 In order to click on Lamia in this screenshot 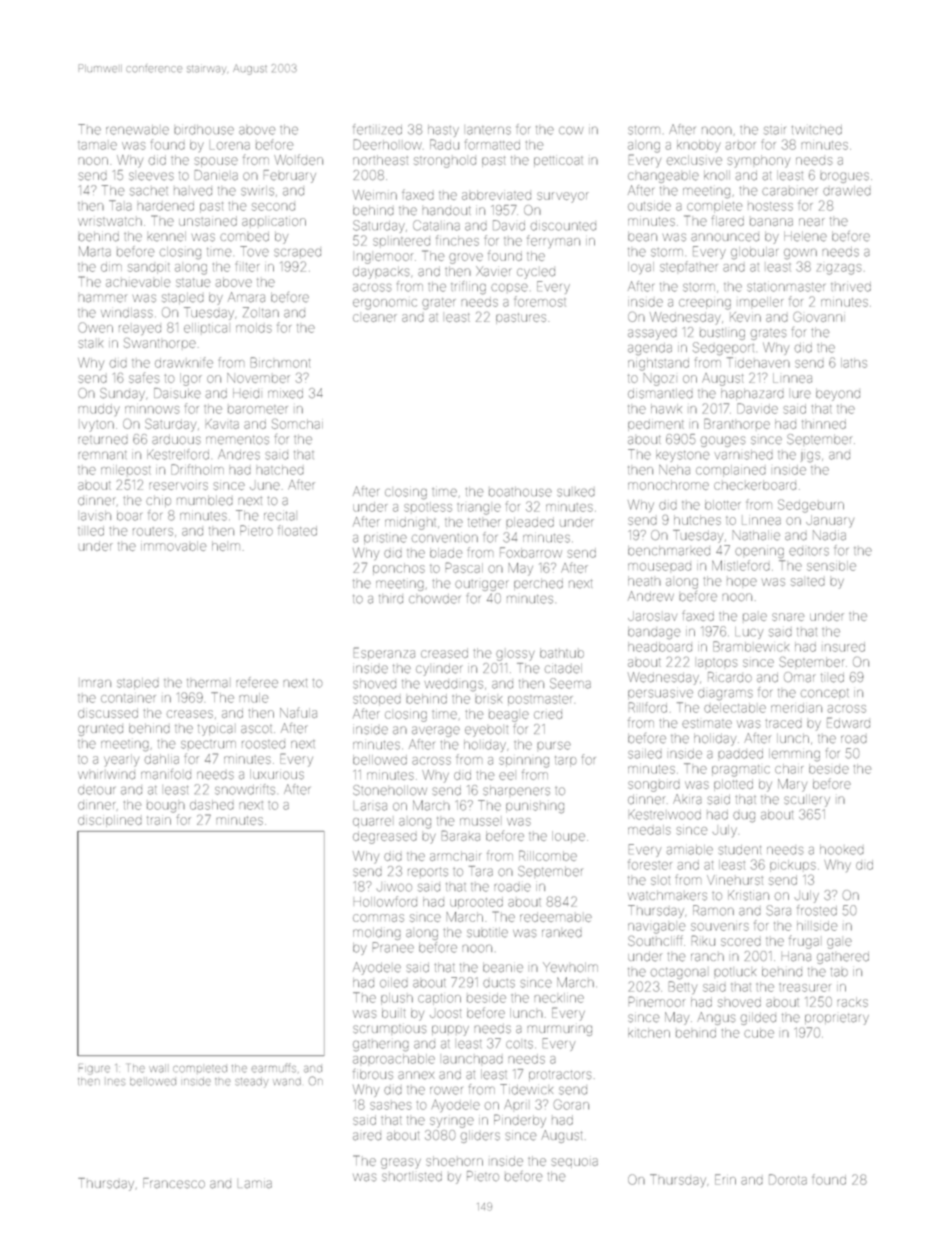, I will do `click(255, 1184)`.
